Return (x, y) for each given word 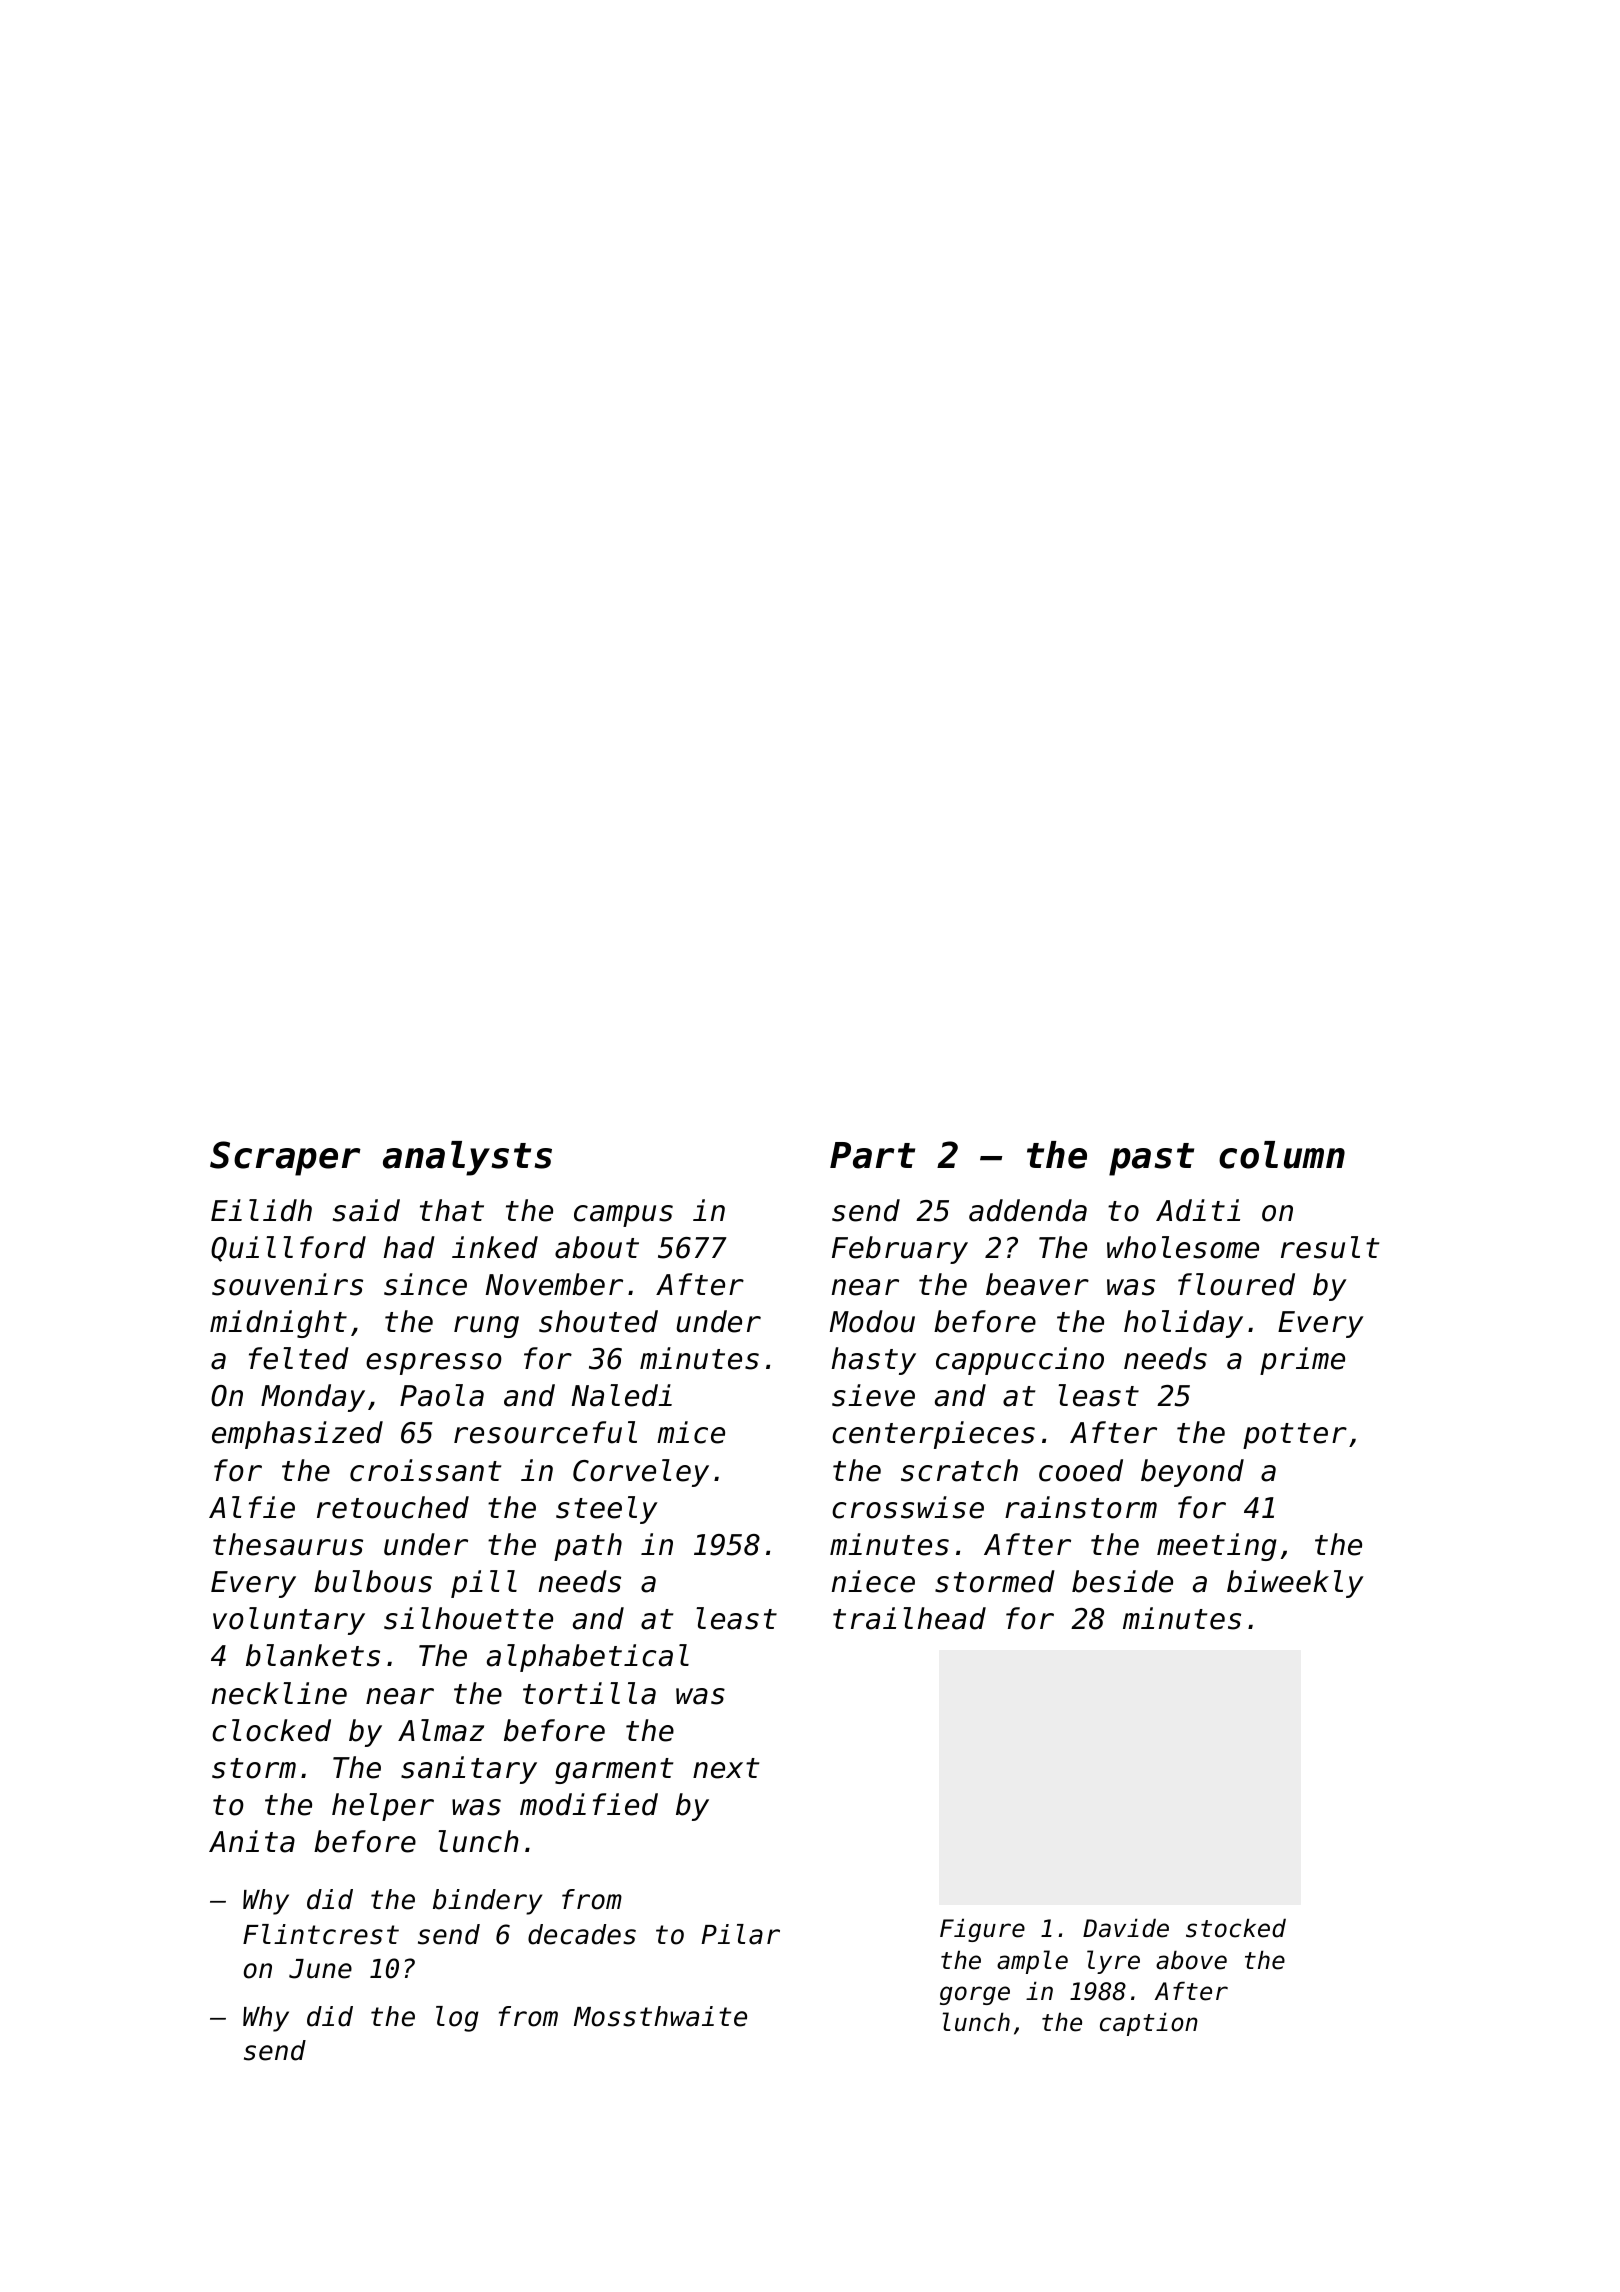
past (1151, 1159)
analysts (467, 1158)
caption (1149, 2024)
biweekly (1295, 1584)
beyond (1192, 1473)
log (457, 2019)
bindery (487, 1902)
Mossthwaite (660, 2016)
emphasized (297, 1435)
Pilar (740, 1934)
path (588, 1547)
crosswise (908, 1507)
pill (484, 1584)
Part (872, 1155)
